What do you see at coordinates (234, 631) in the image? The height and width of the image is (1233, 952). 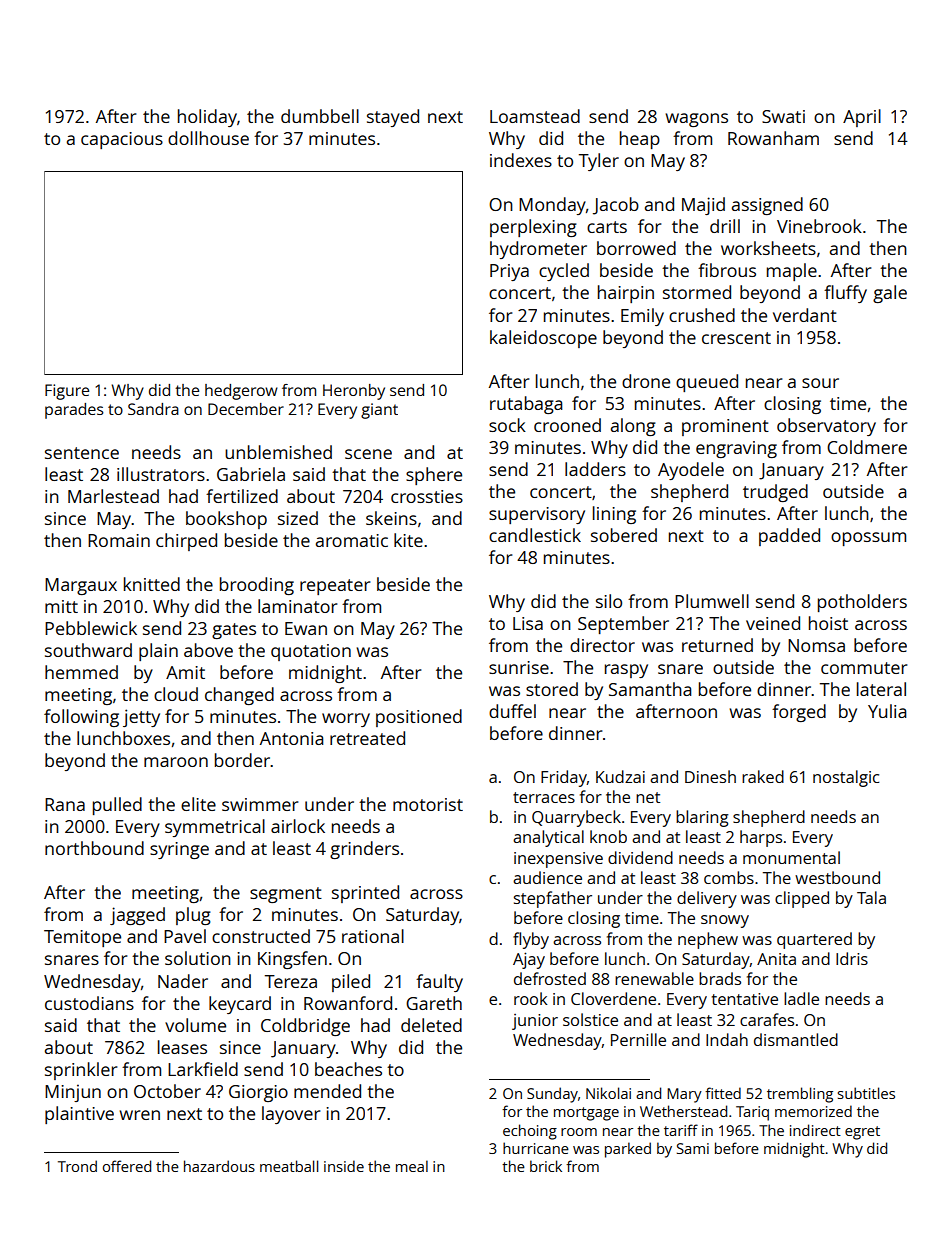 I see `gates` at bounding box center [234, 631].
